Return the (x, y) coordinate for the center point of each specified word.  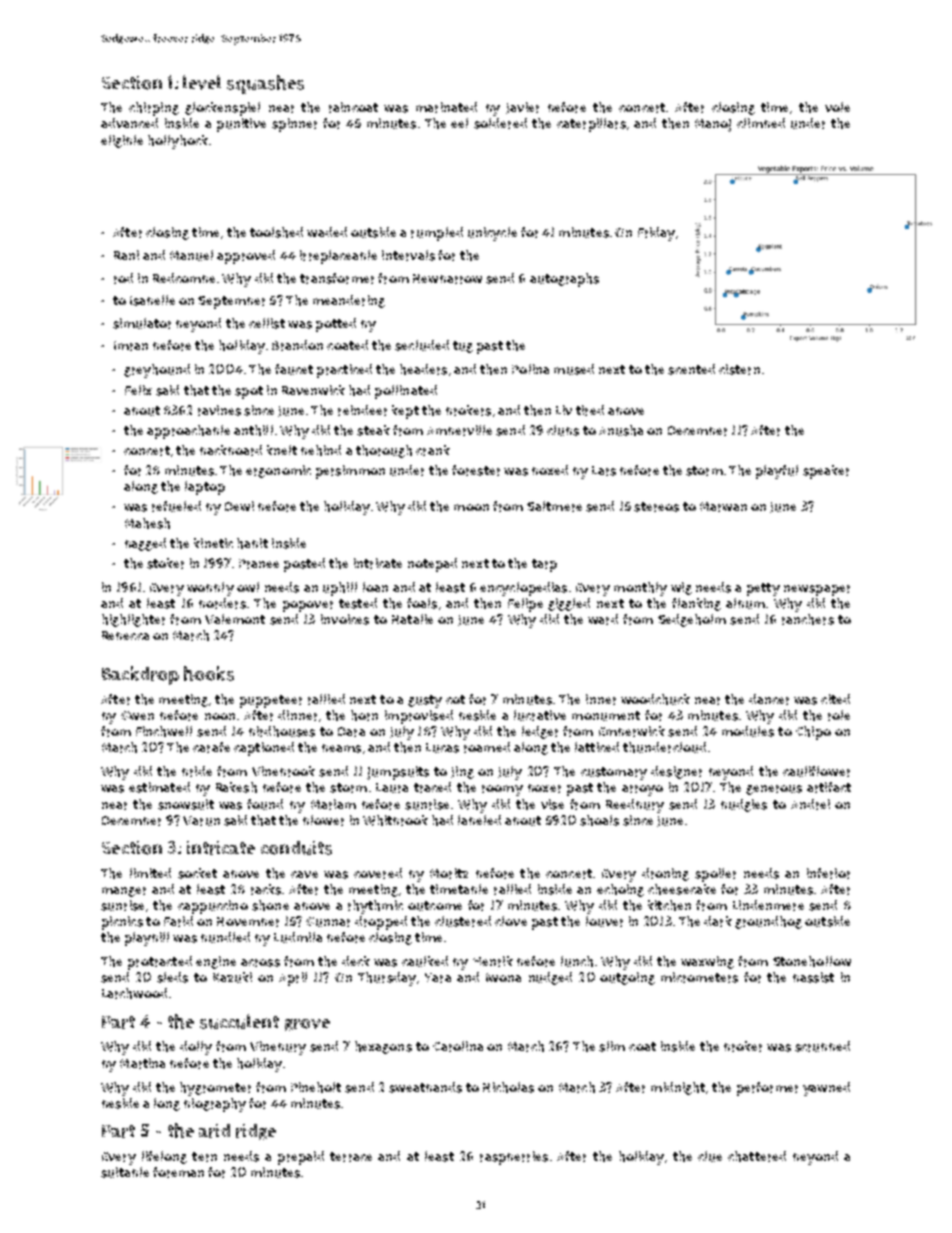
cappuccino (213, 907)
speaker (826, 472)
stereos (656, 507)
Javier (522, 108)
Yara (438, 978)
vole (837, 107)
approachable (188, 432)
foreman (178, 1172)
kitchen (669, 905)
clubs (563, 430)
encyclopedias (523, 589)
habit (252, 543)
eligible (122, 141)
